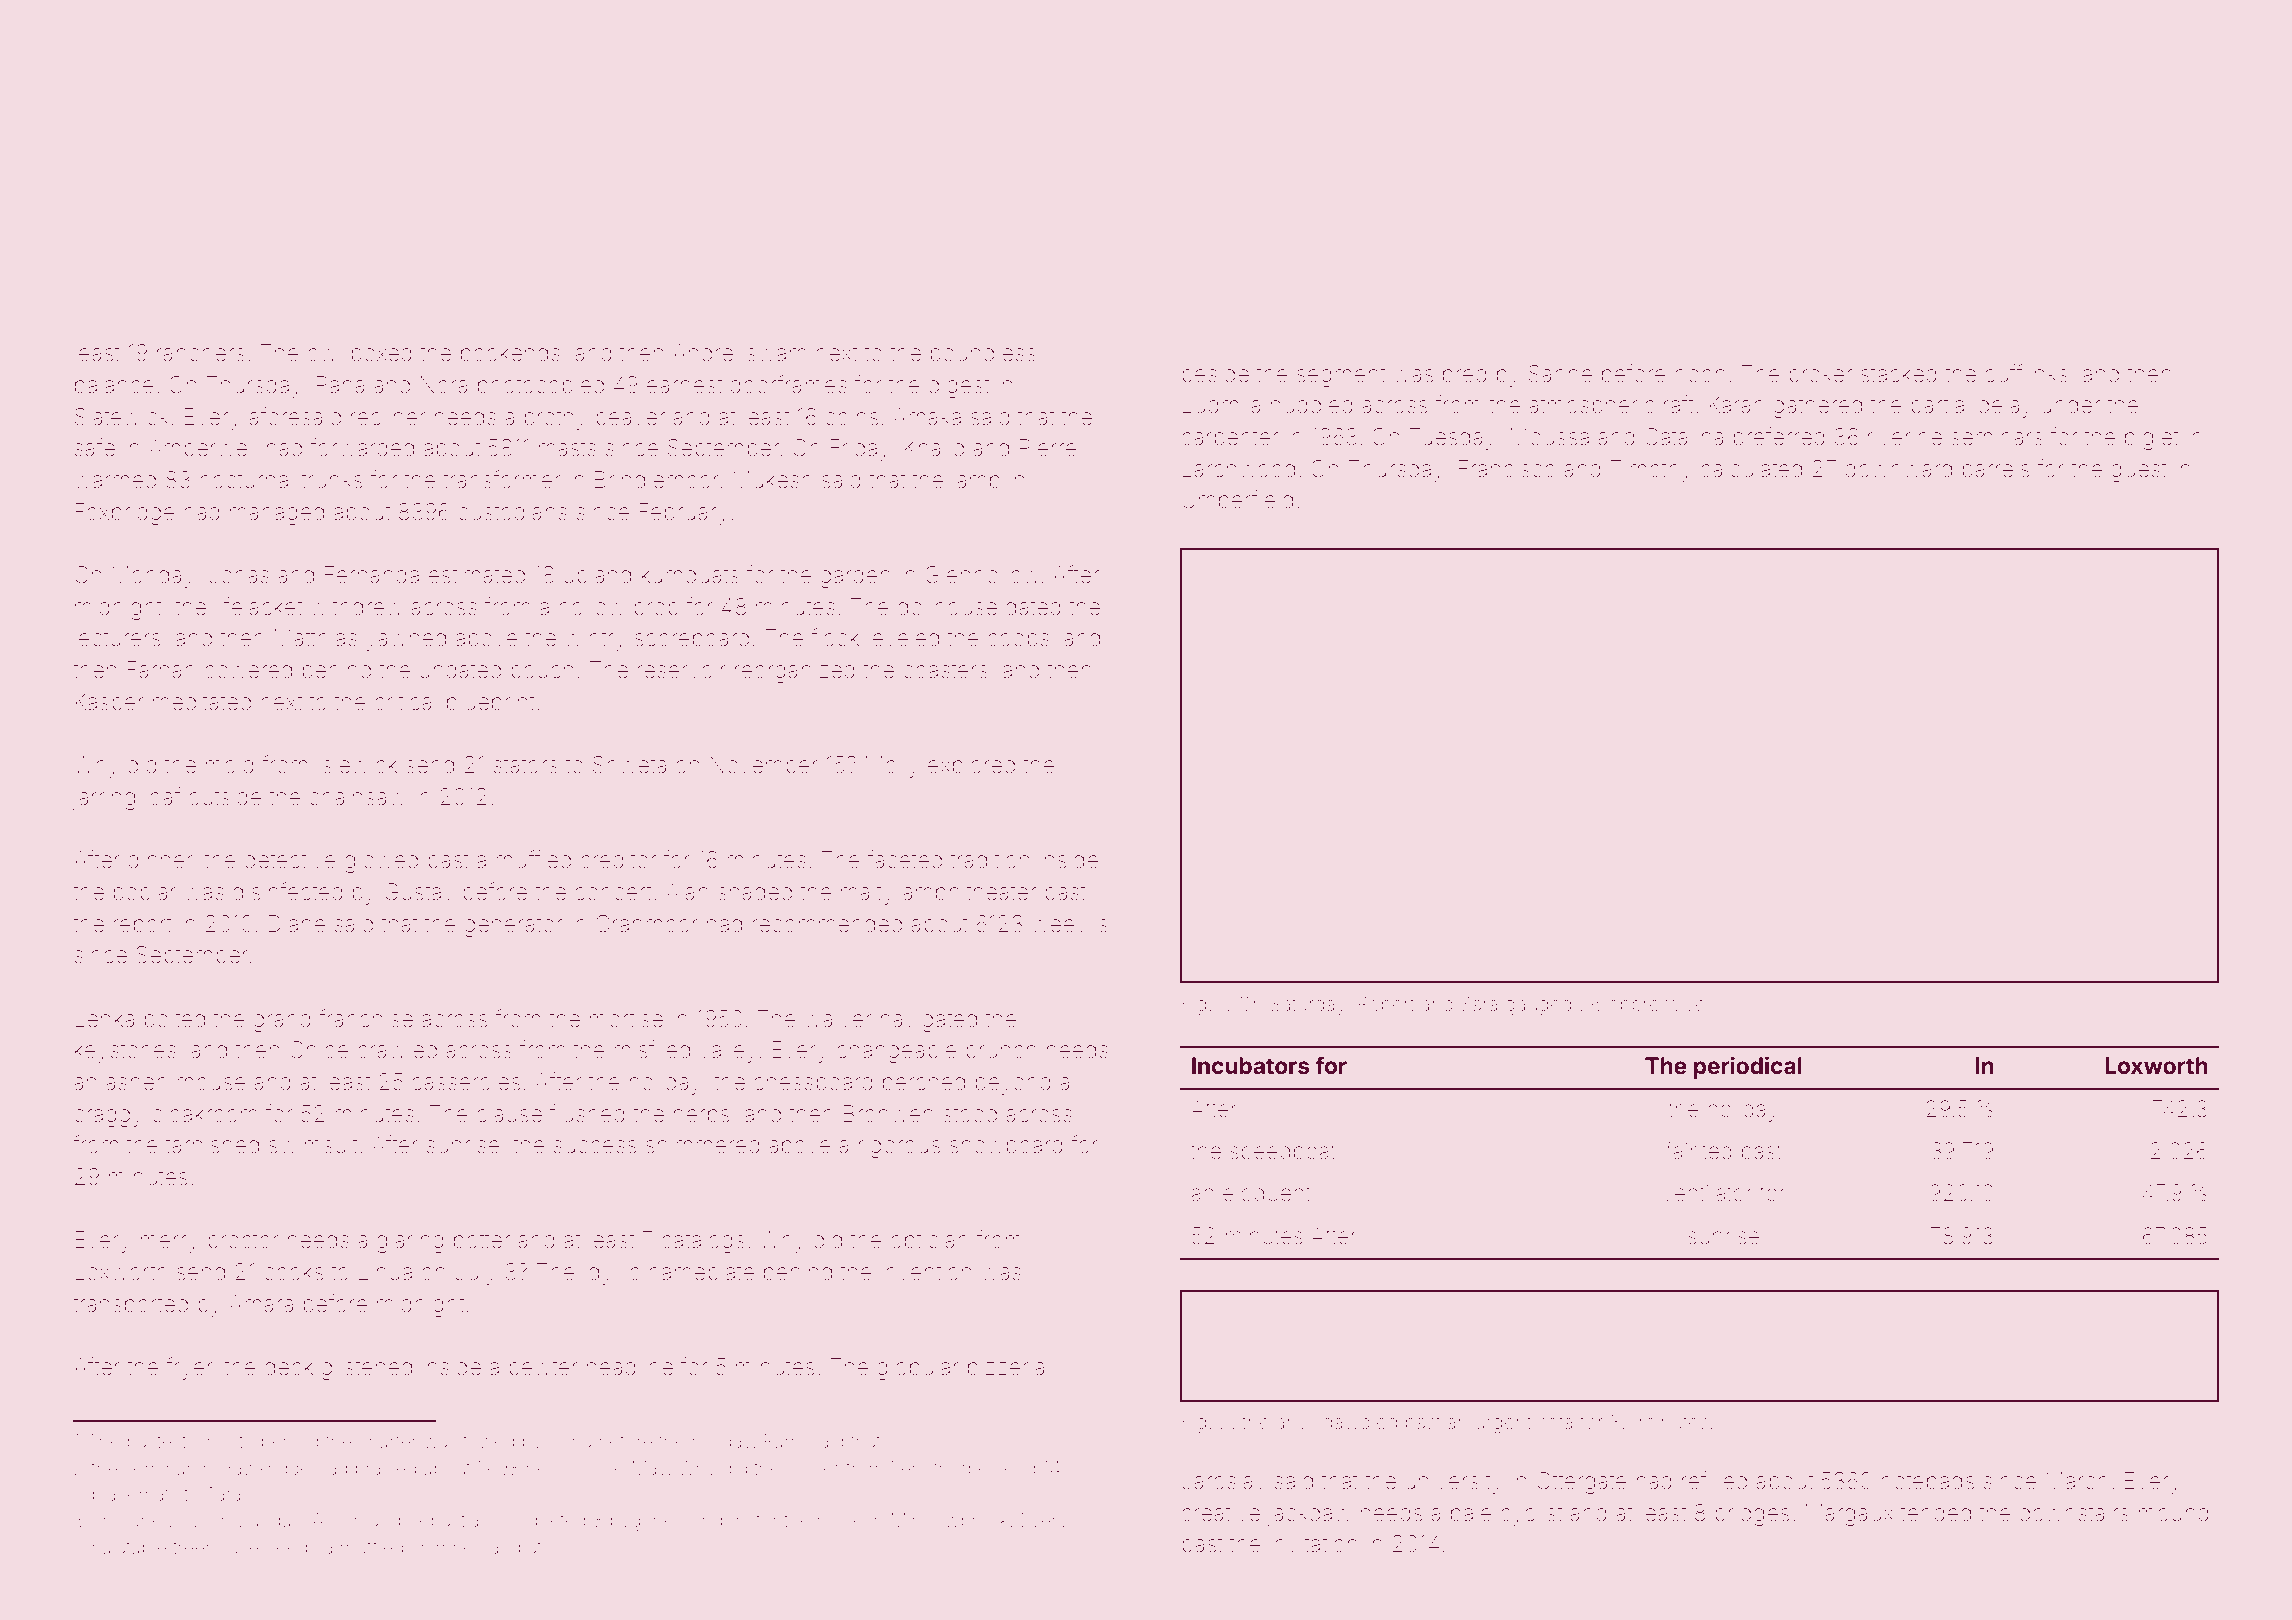 The image size is (2292, 1620). I want to click on Umberfield, so click(1237, 499).
